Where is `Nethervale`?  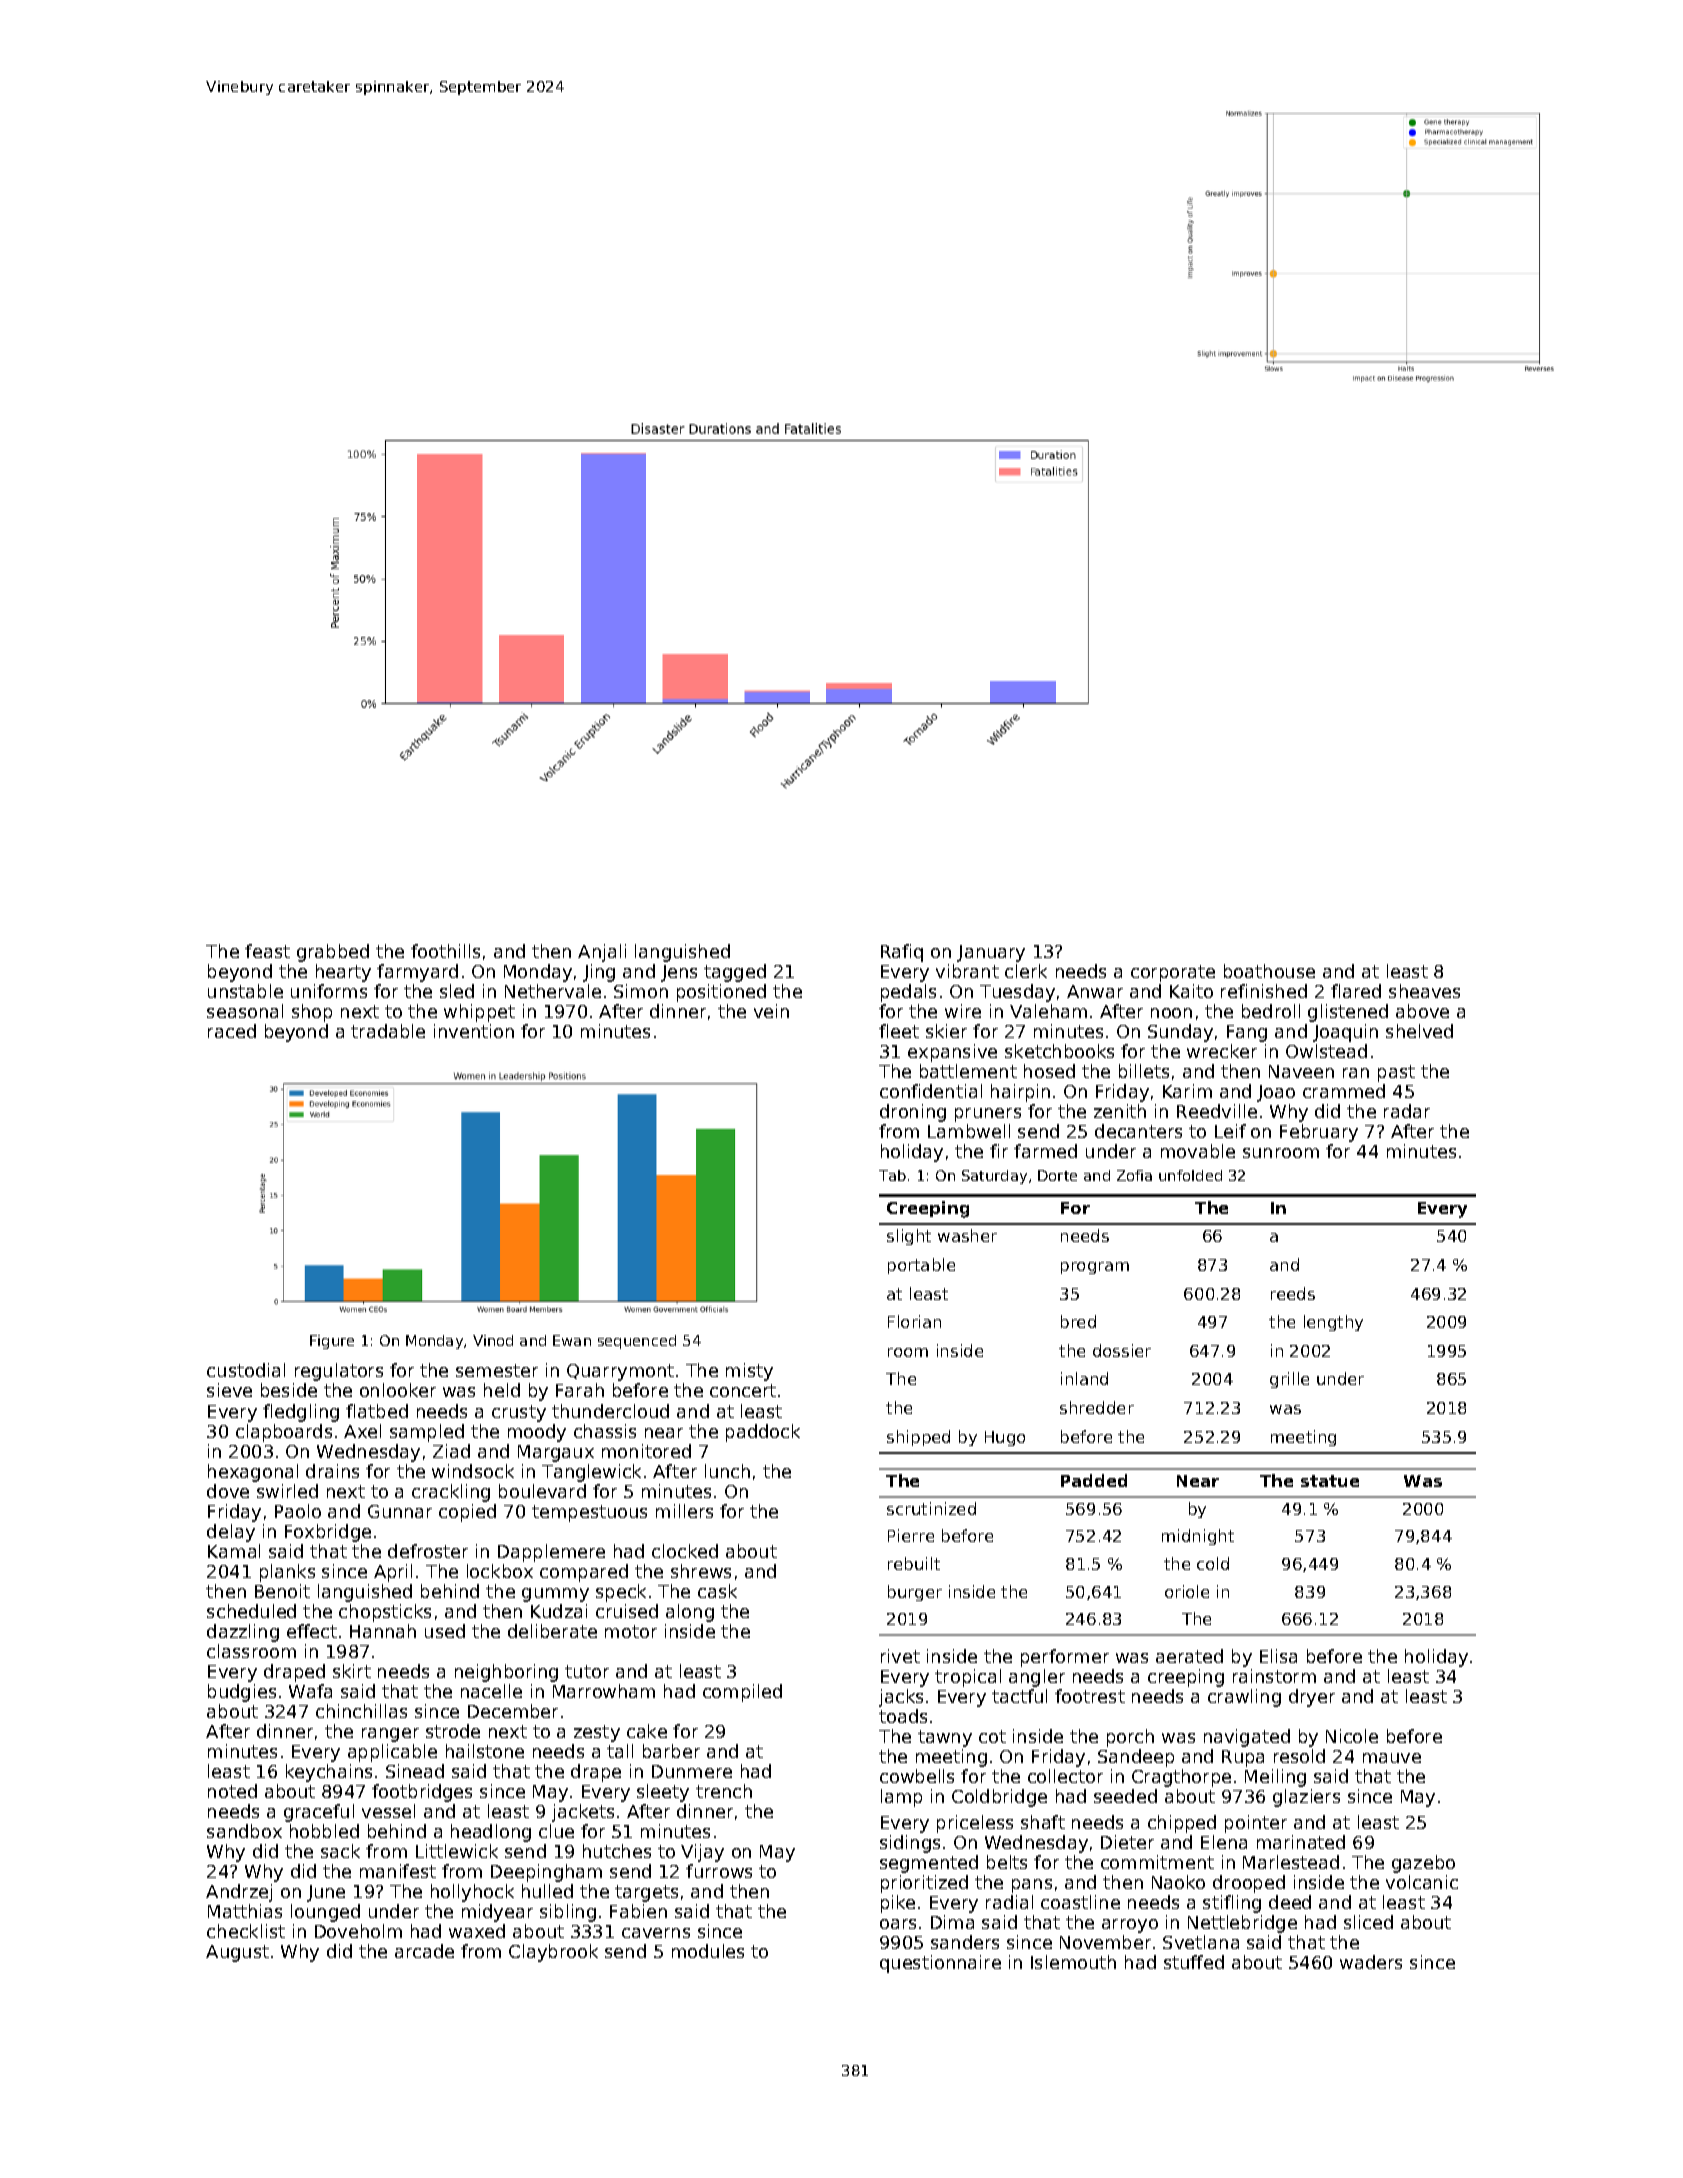
Nethervale is located at coordinates (553, 991).
